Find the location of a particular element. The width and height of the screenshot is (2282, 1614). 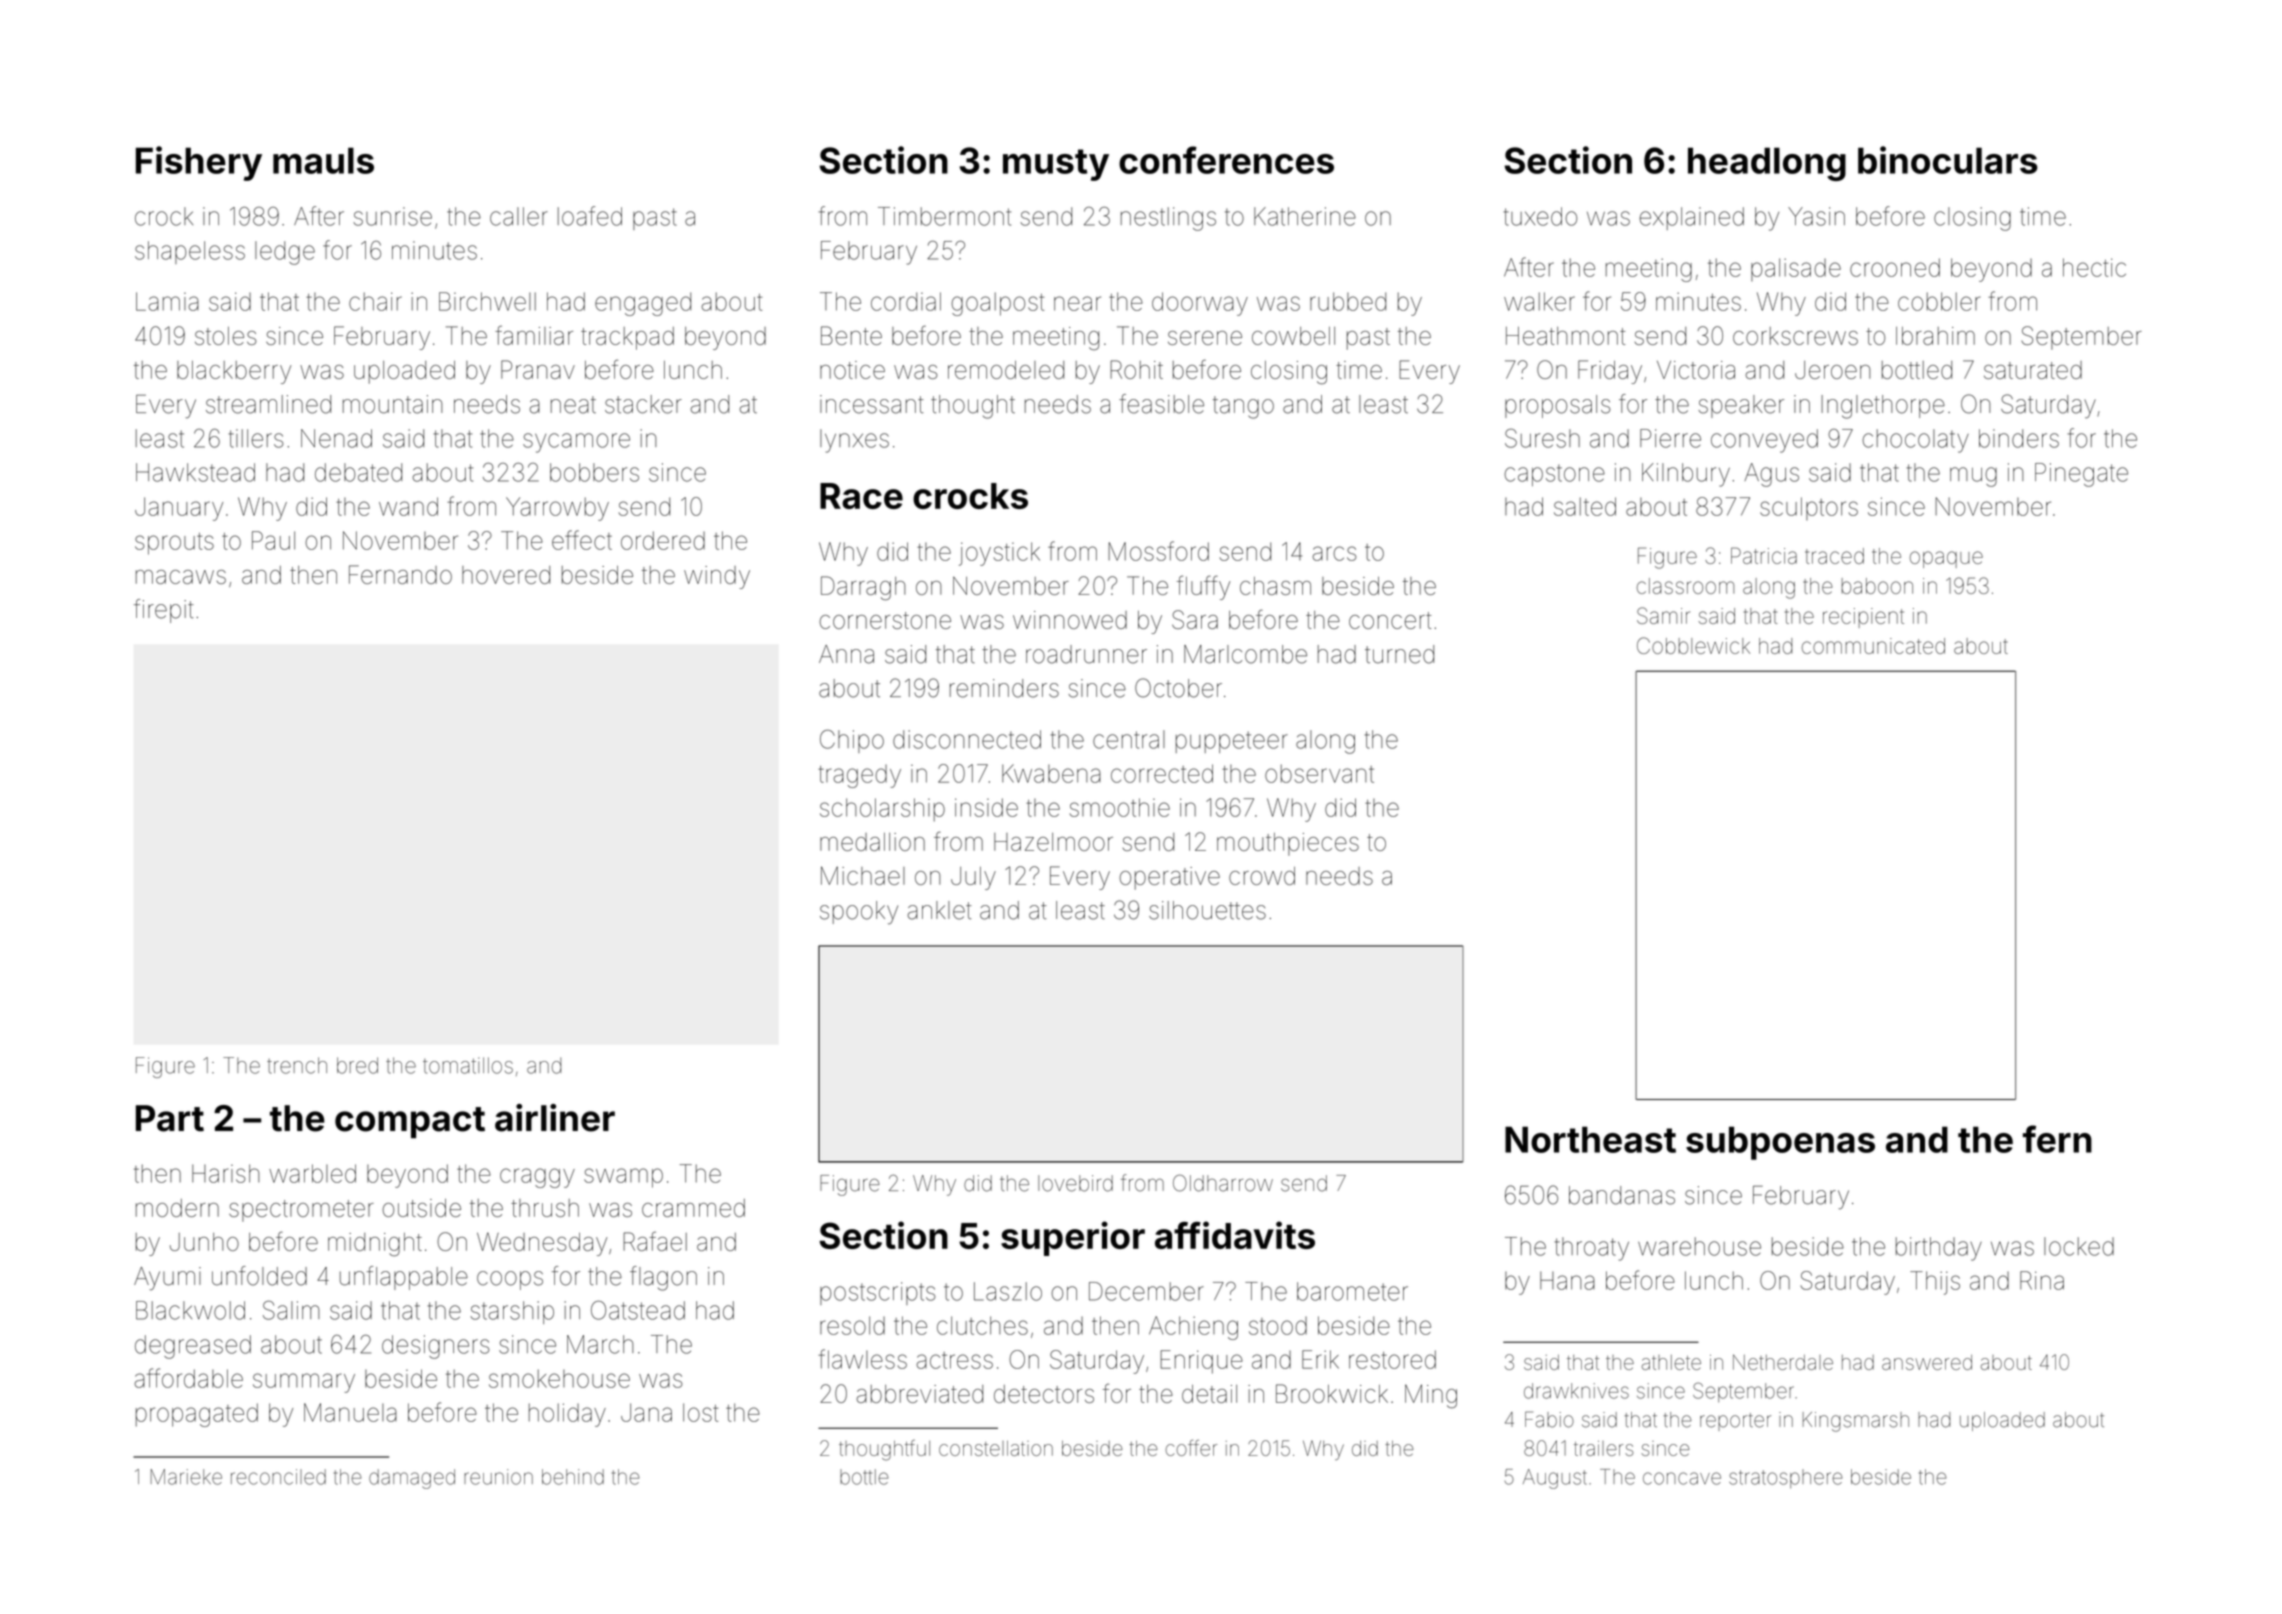

Thijs is located at coordinates (1935, 1283).
